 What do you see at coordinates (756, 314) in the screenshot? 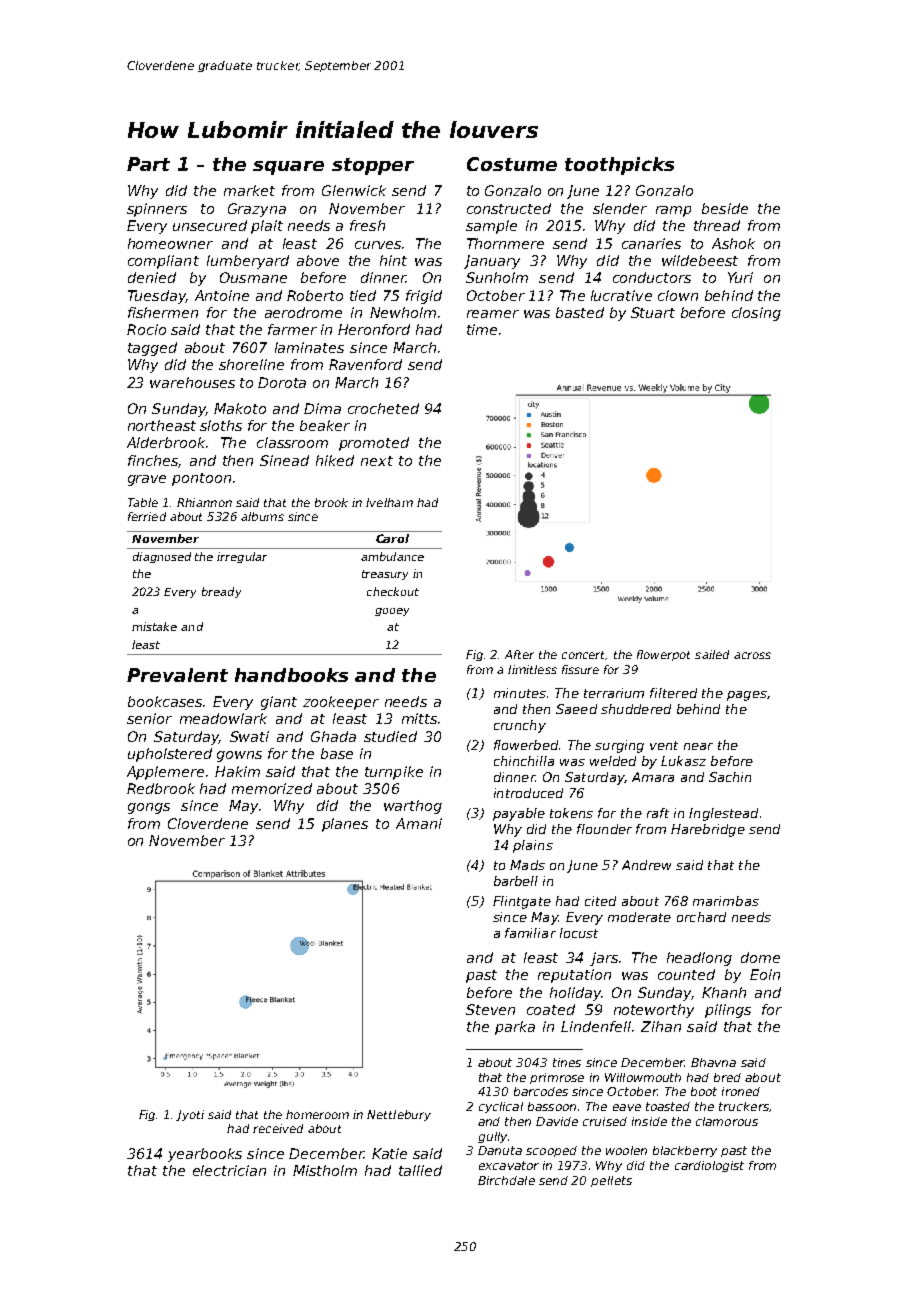
I see `closing` at bounding box center [756, 314].
